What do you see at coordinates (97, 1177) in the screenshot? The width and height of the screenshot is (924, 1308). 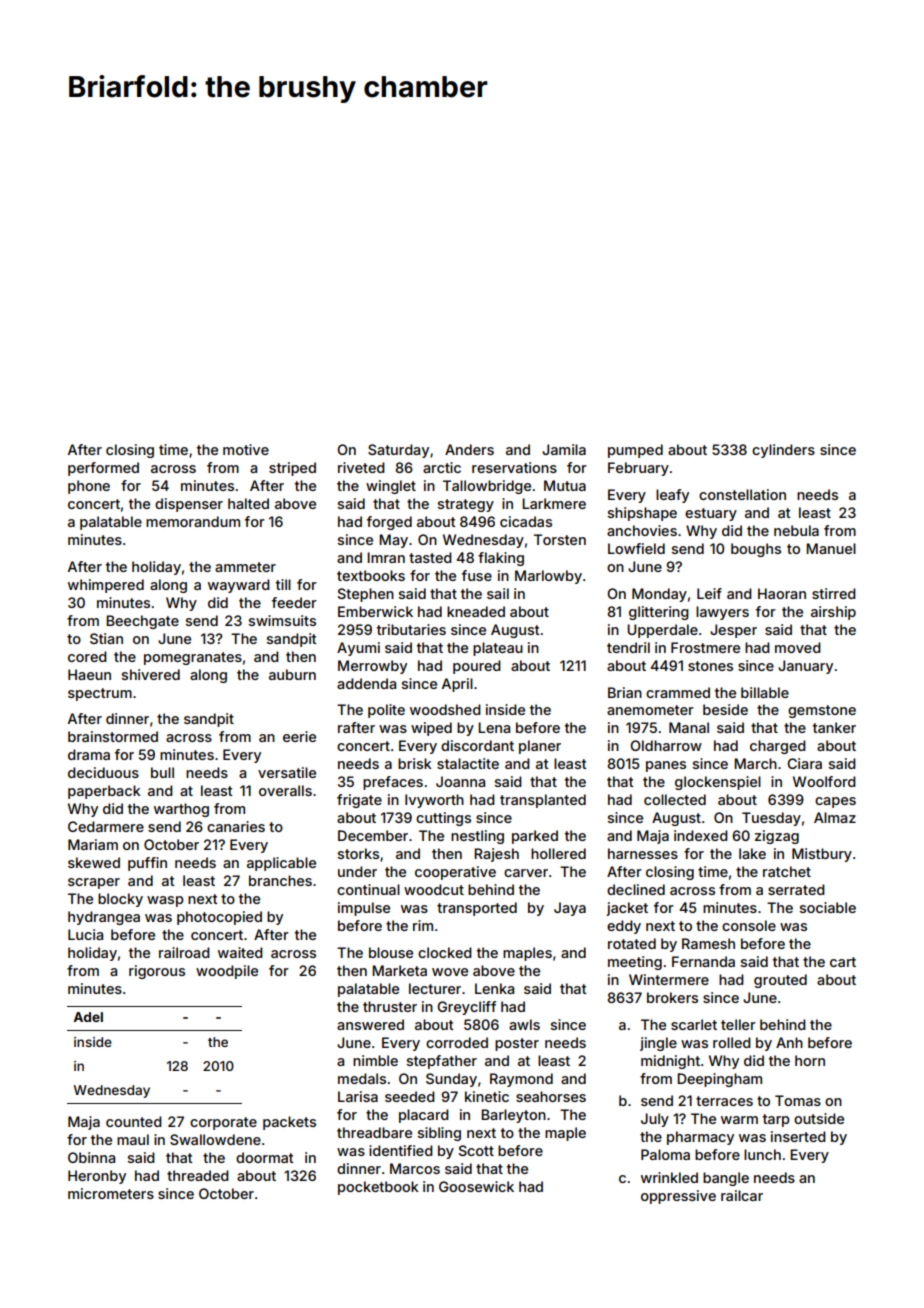 I see `Heronby` at bounding box center [97, 1177].
